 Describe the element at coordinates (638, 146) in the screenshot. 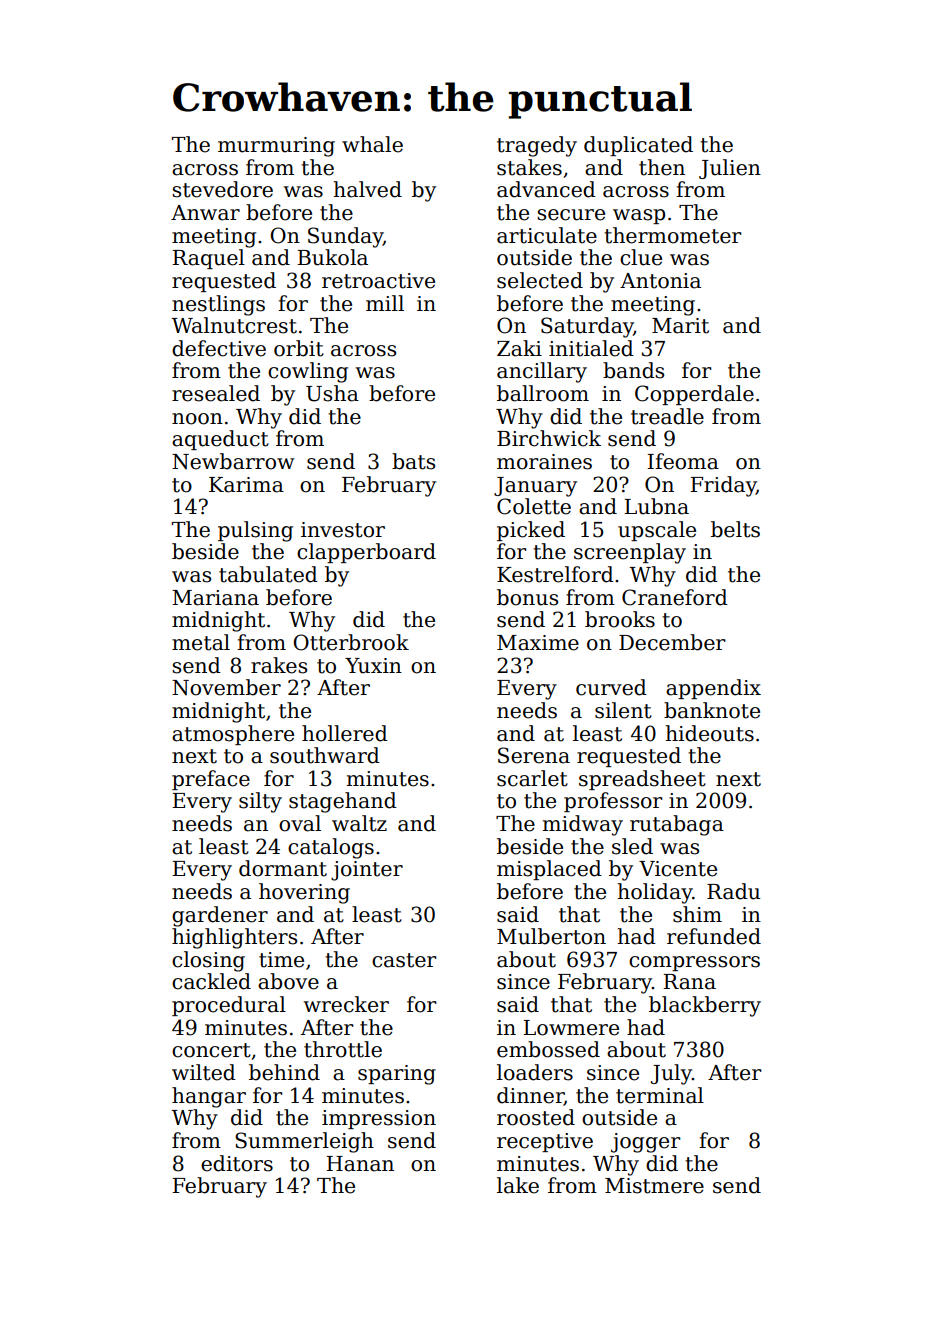

I see `duplicated` at that location.
